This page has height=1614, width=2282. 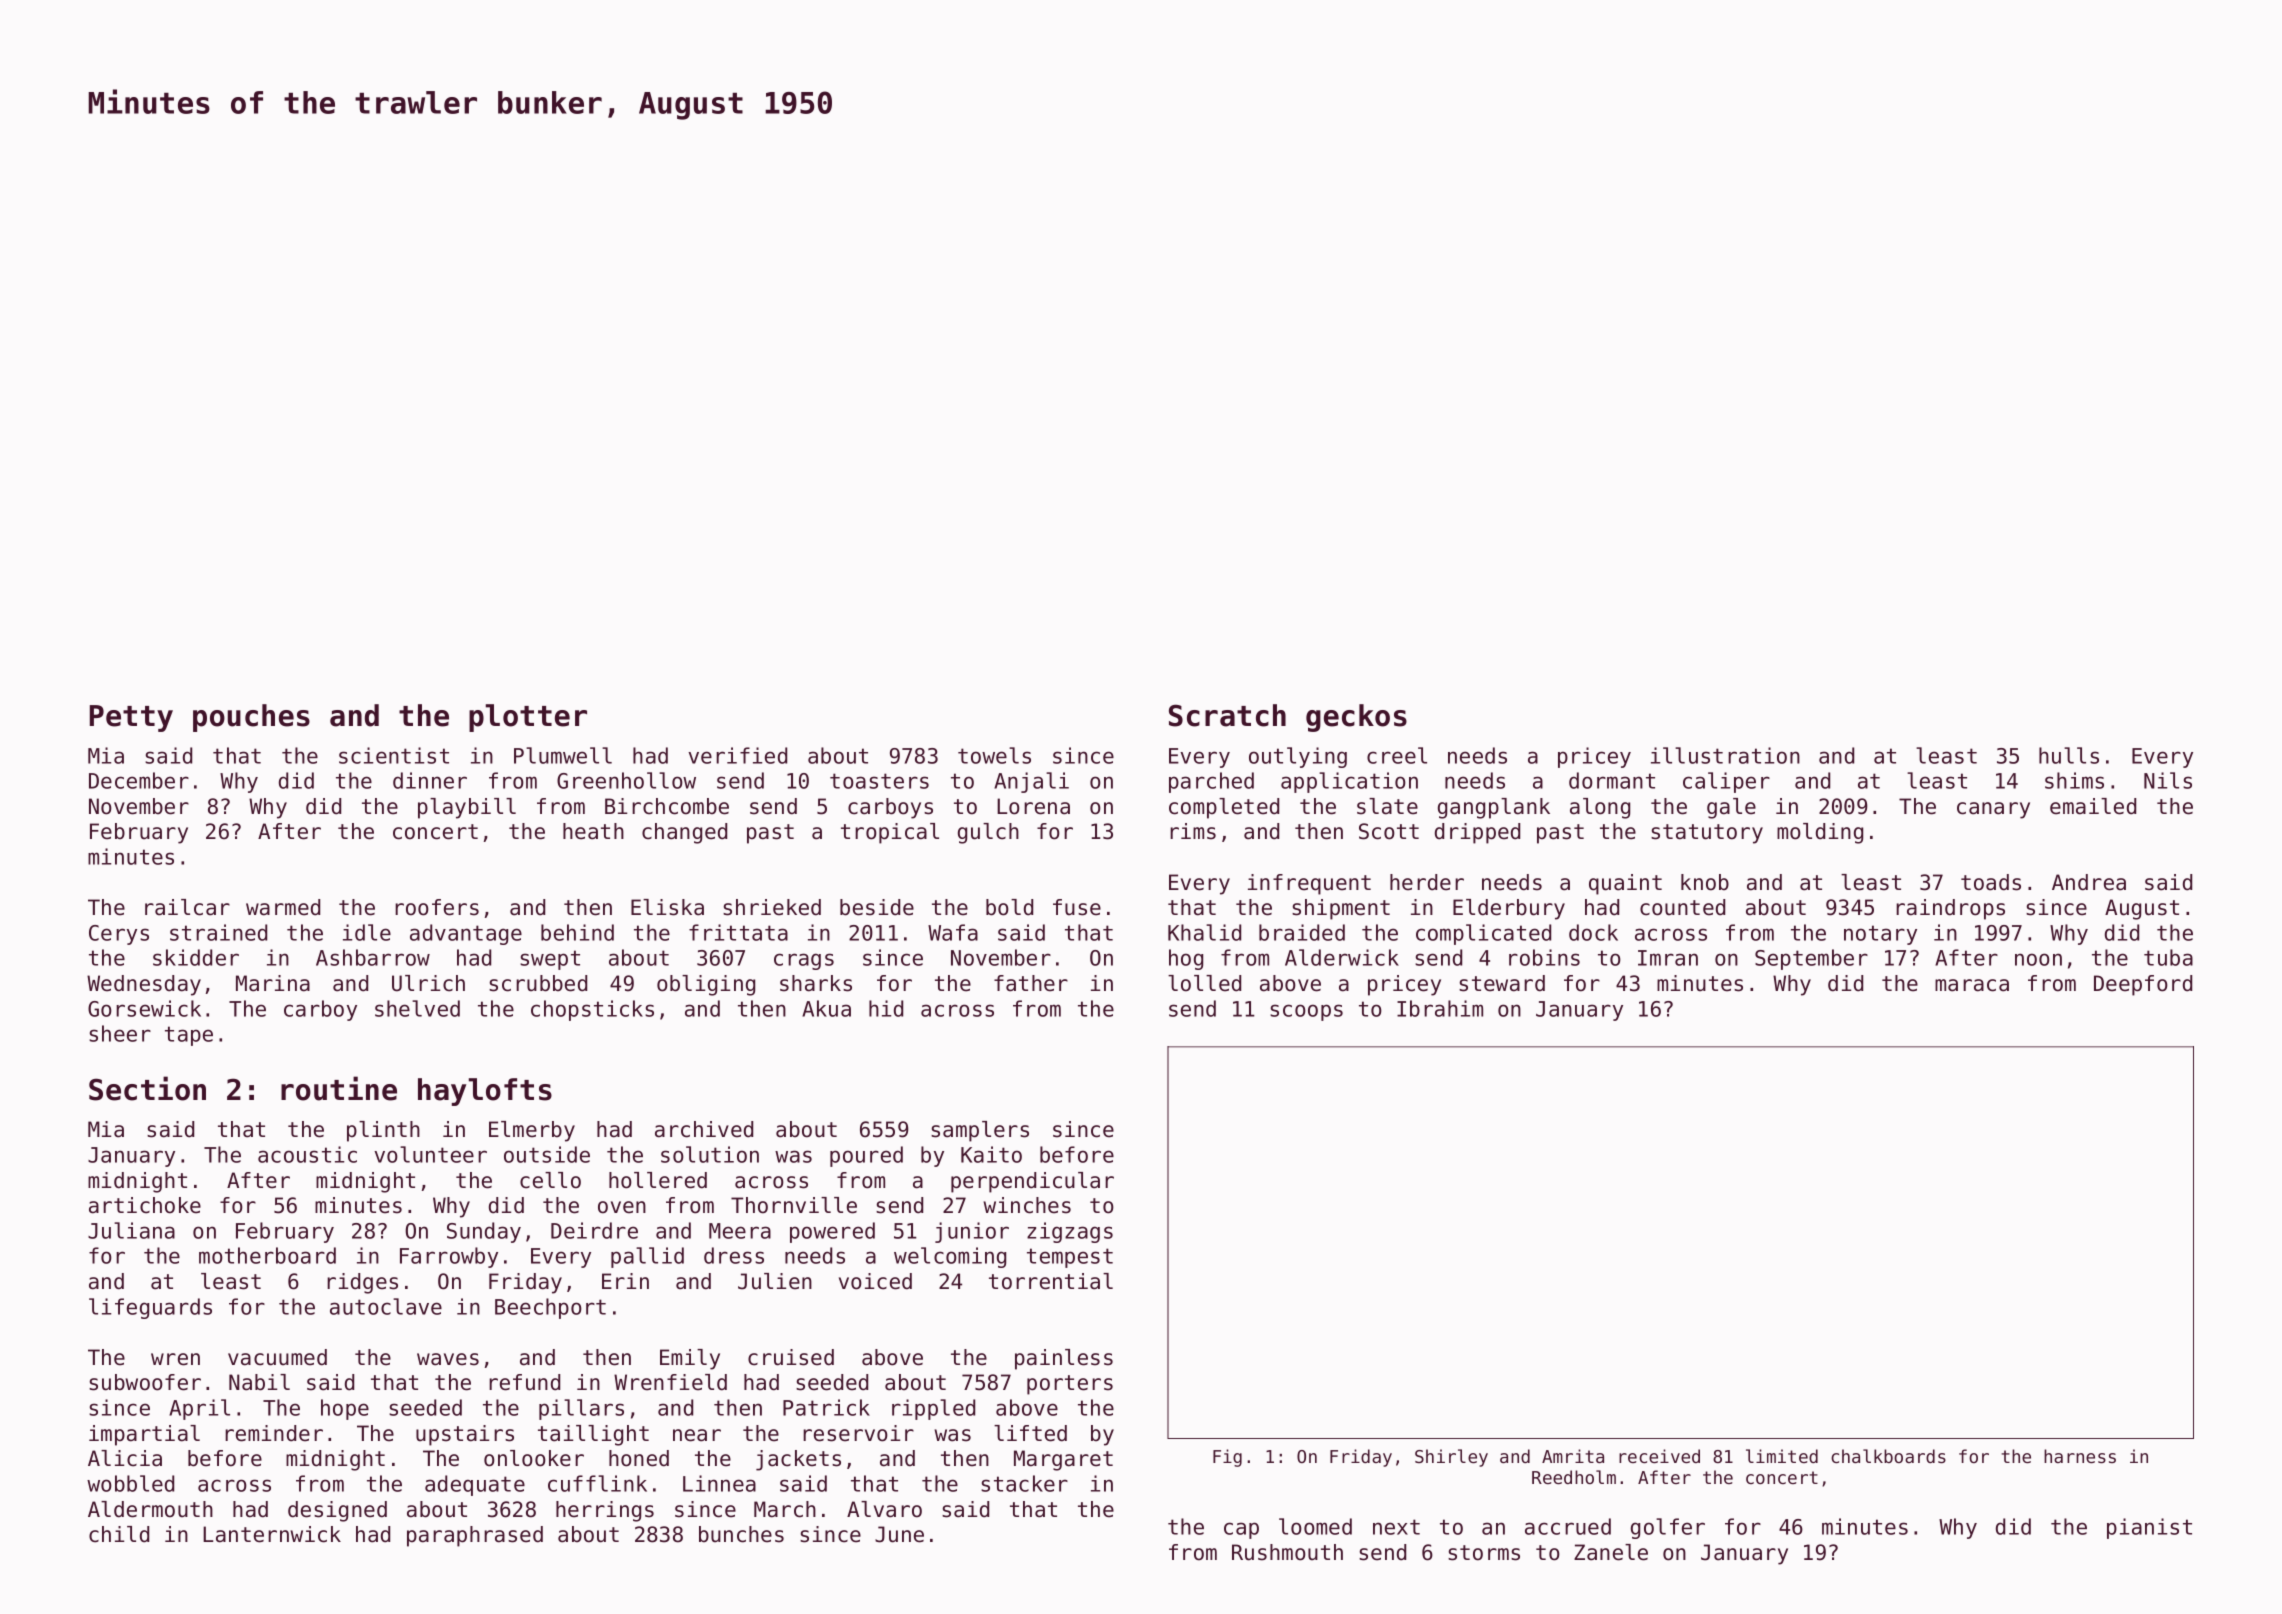 What do you see at coordinates (1070, 1258) in the page?
I see `tempest` at bounding box center [1070, 1258].
